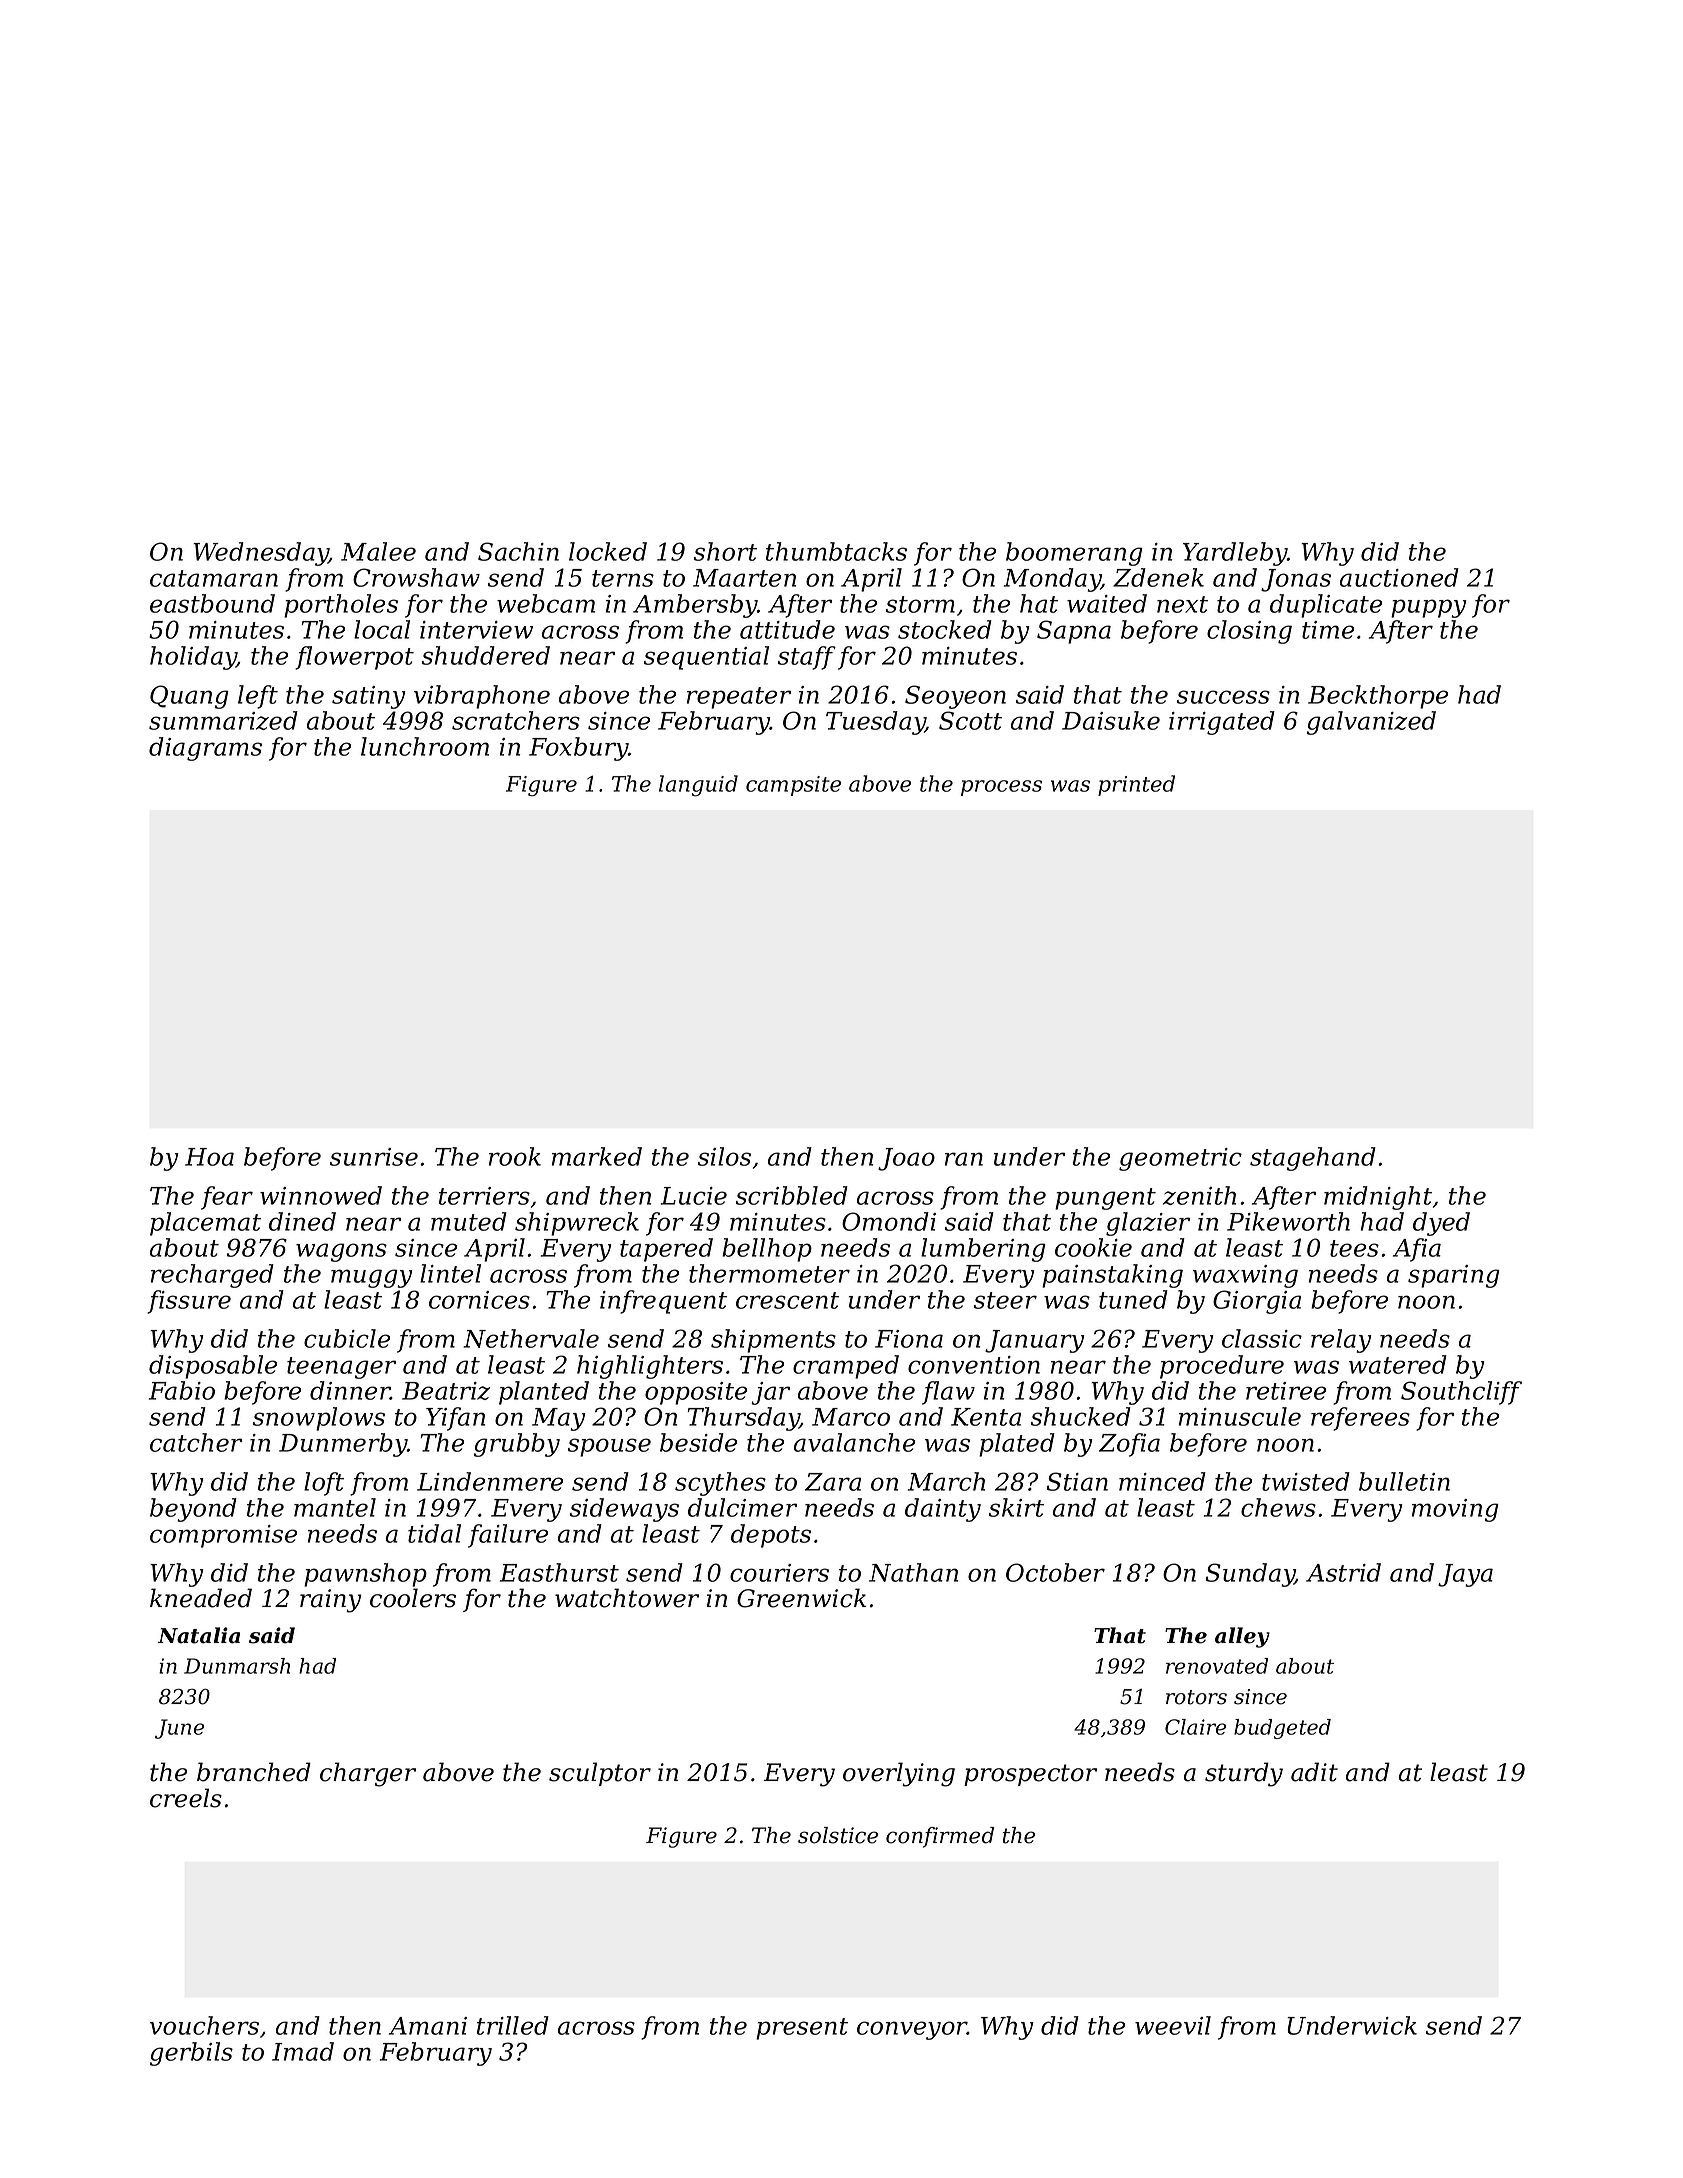 Image resolution: width=1683 pixels, height=2178 pixels. Describe the element at coordinates (1428, 608) in the screenshot. I see `puppy` at that location.
